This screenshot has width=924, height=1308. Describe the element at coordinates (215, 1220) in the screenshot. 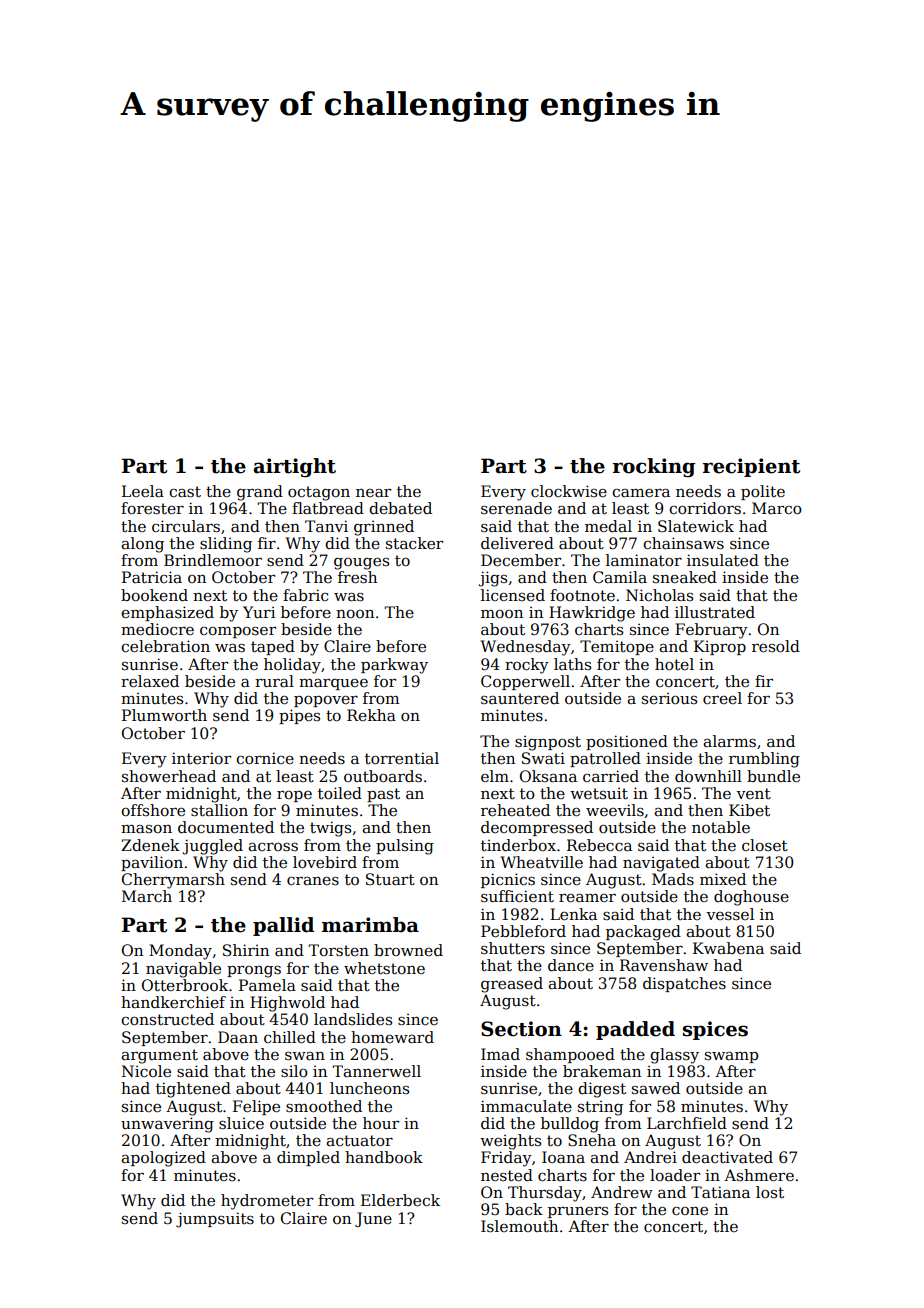

I see `jumpsuits` at that location.
